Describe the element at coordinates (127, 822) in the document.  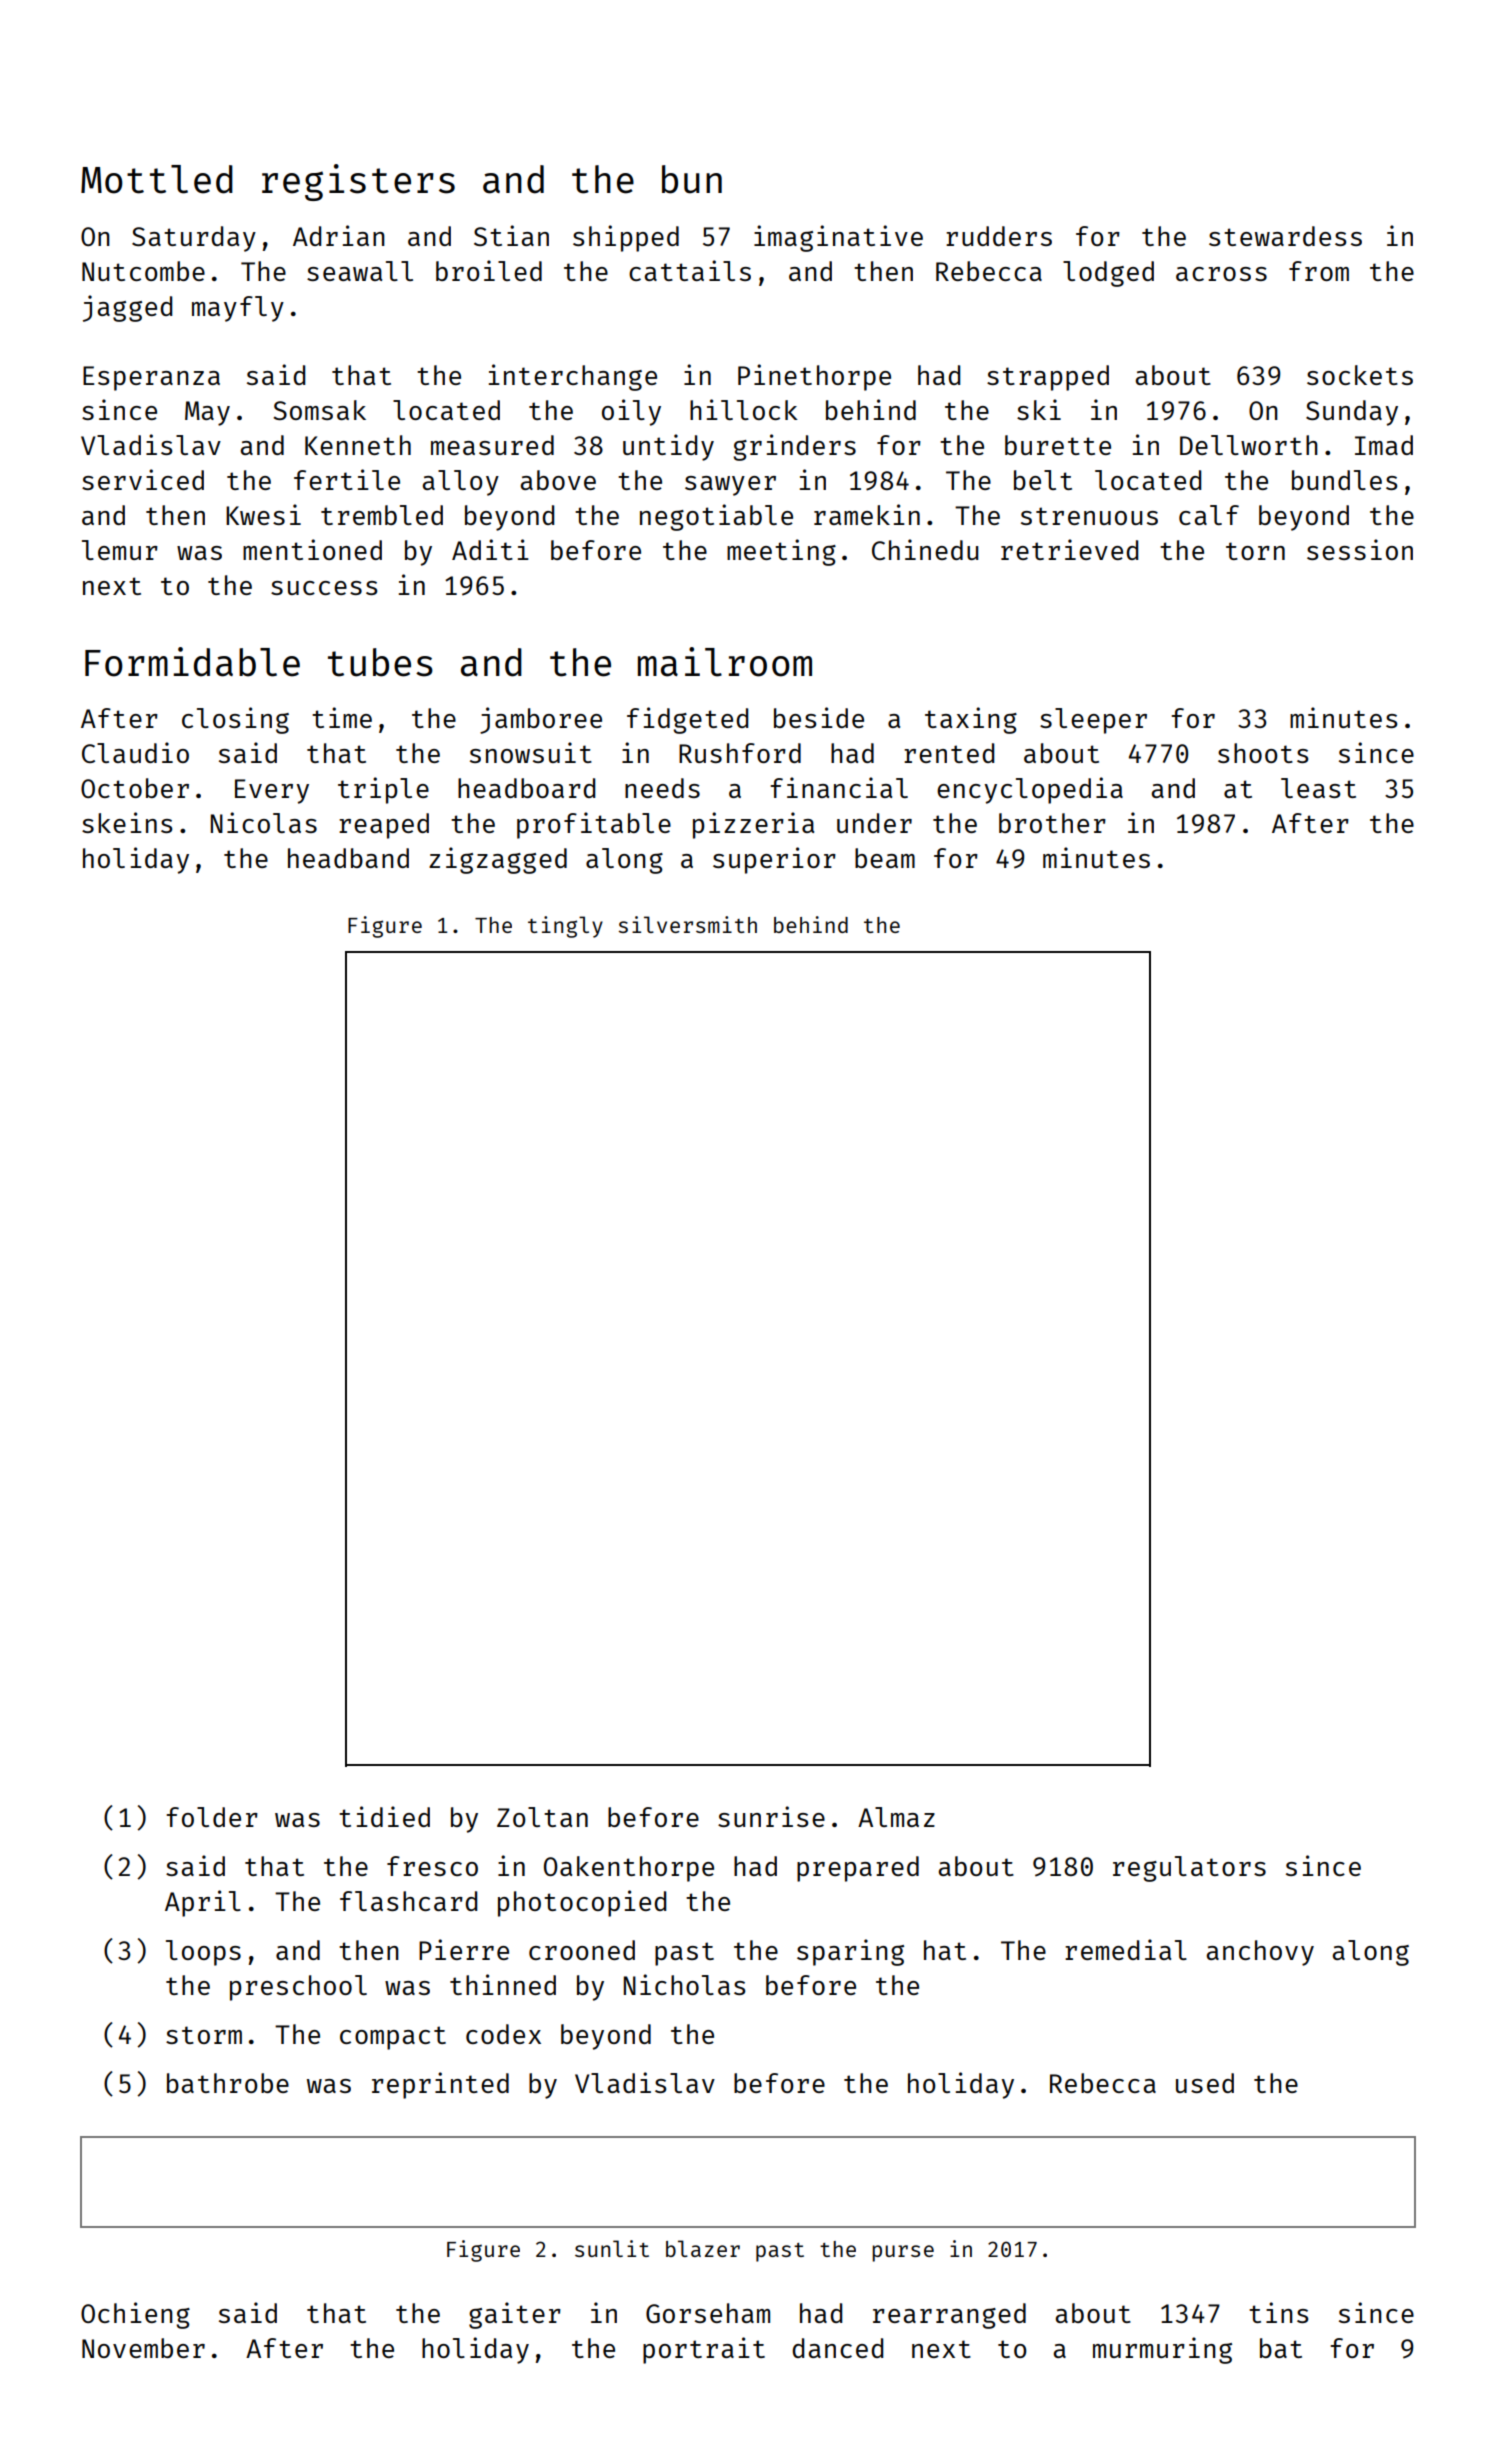
I see `skeins` at that location.
